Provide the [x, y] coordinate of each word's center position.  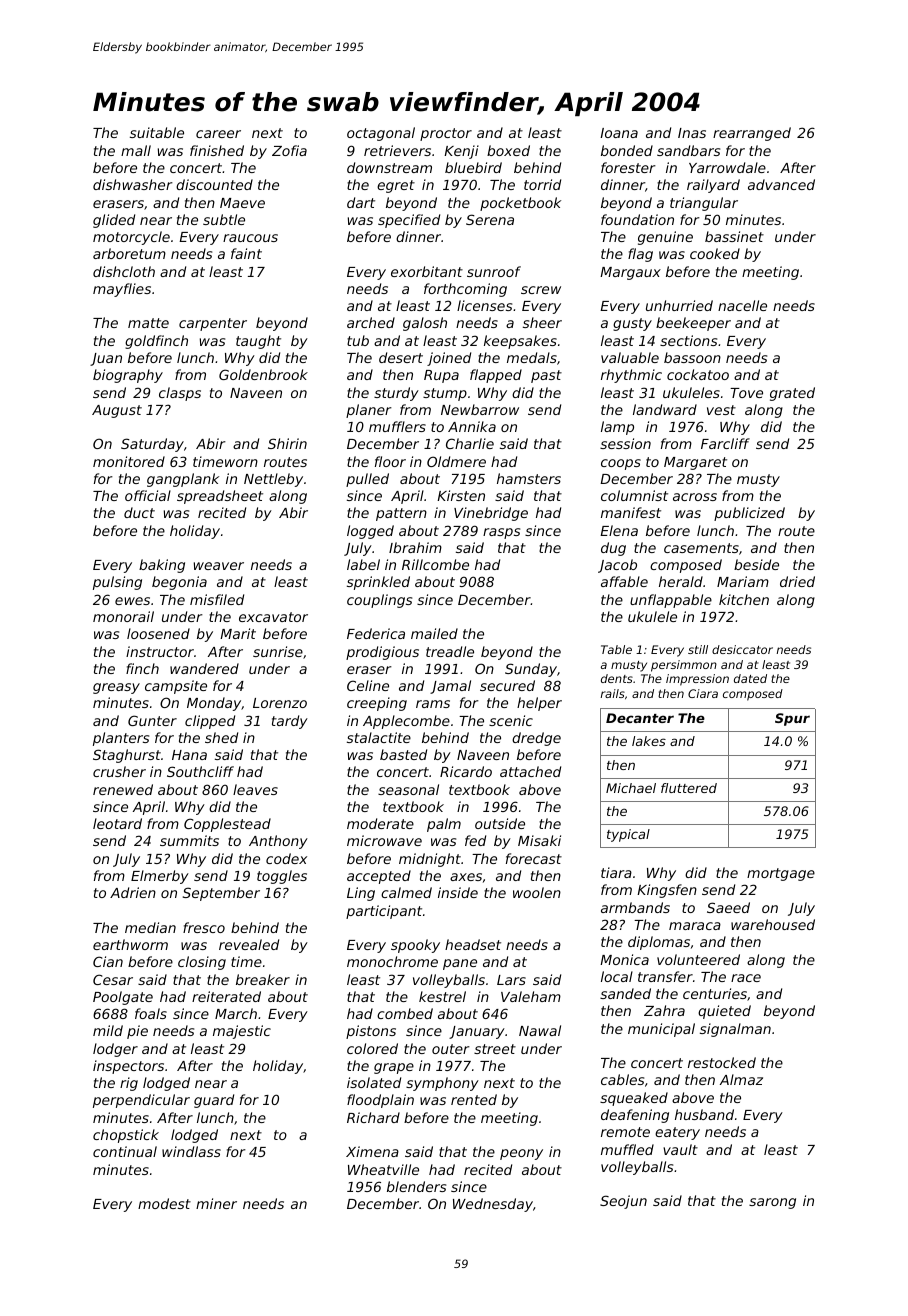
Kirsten [461, 495]
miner [216, 1203]
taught [258, 342]
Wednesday [493, 1205]
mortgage [781, 874]
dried [797, 581]
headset [473, 944]
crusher [119, 771]
